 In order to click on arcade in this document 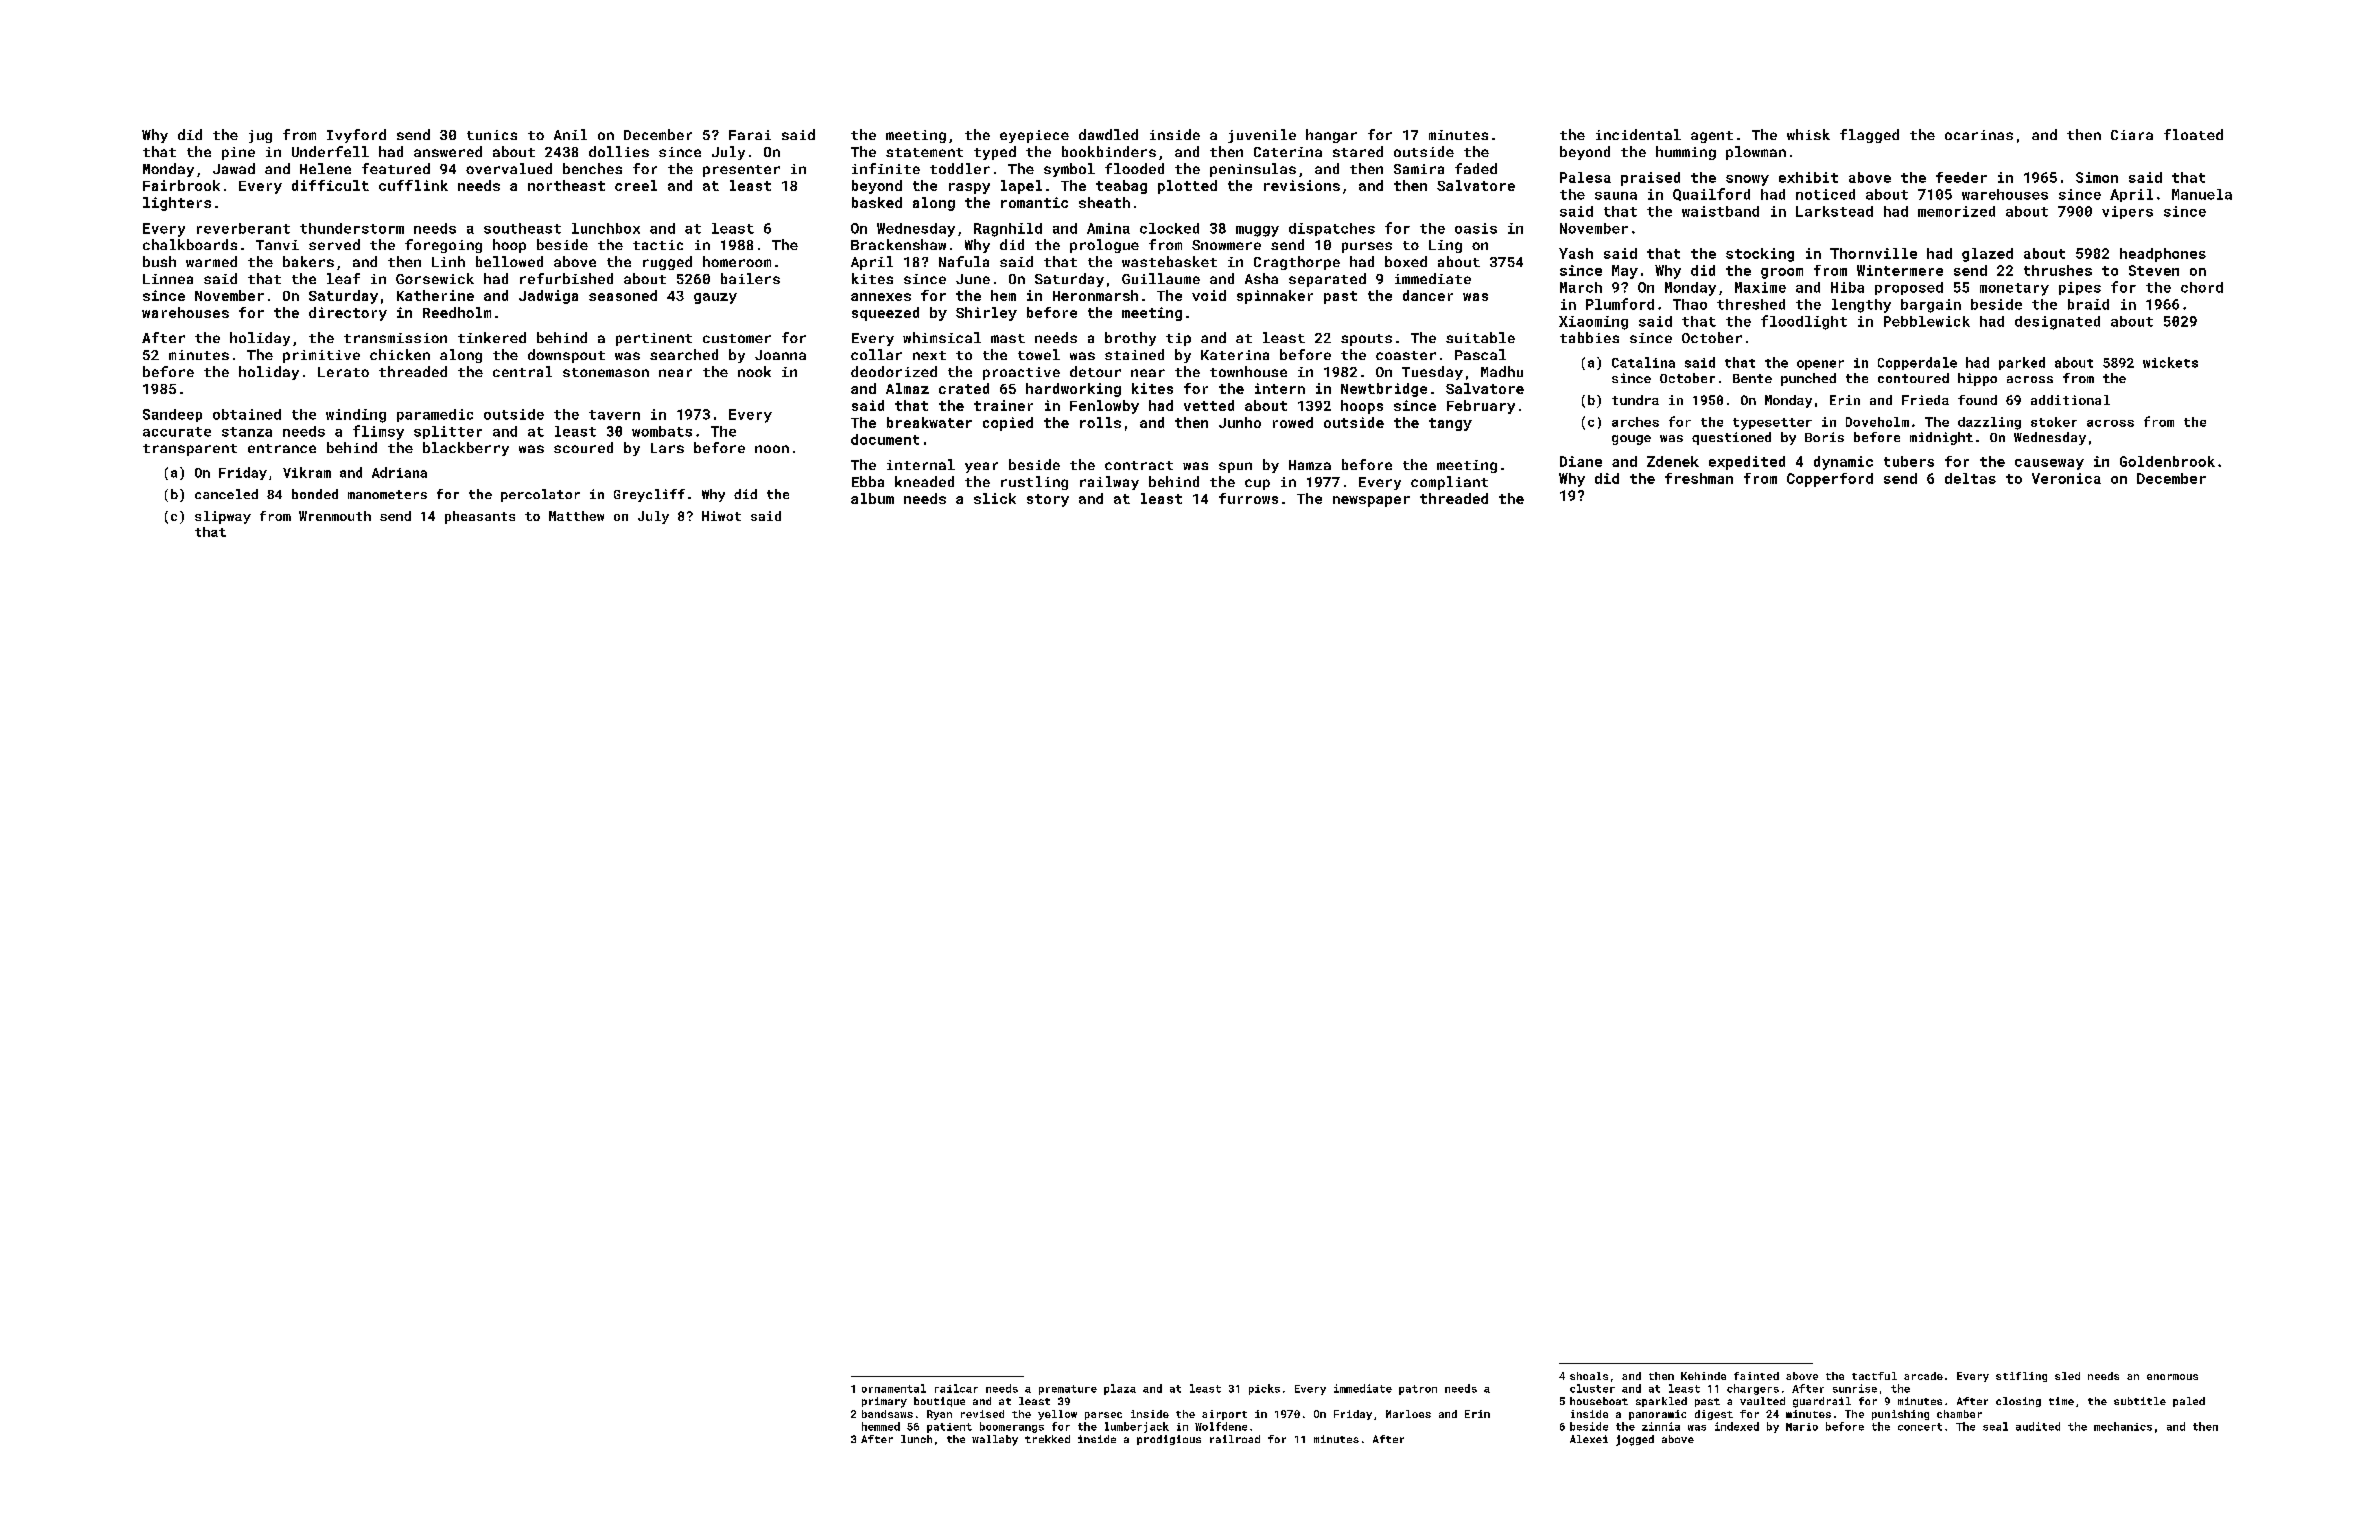, I will do `click(1923, 1376)`.
